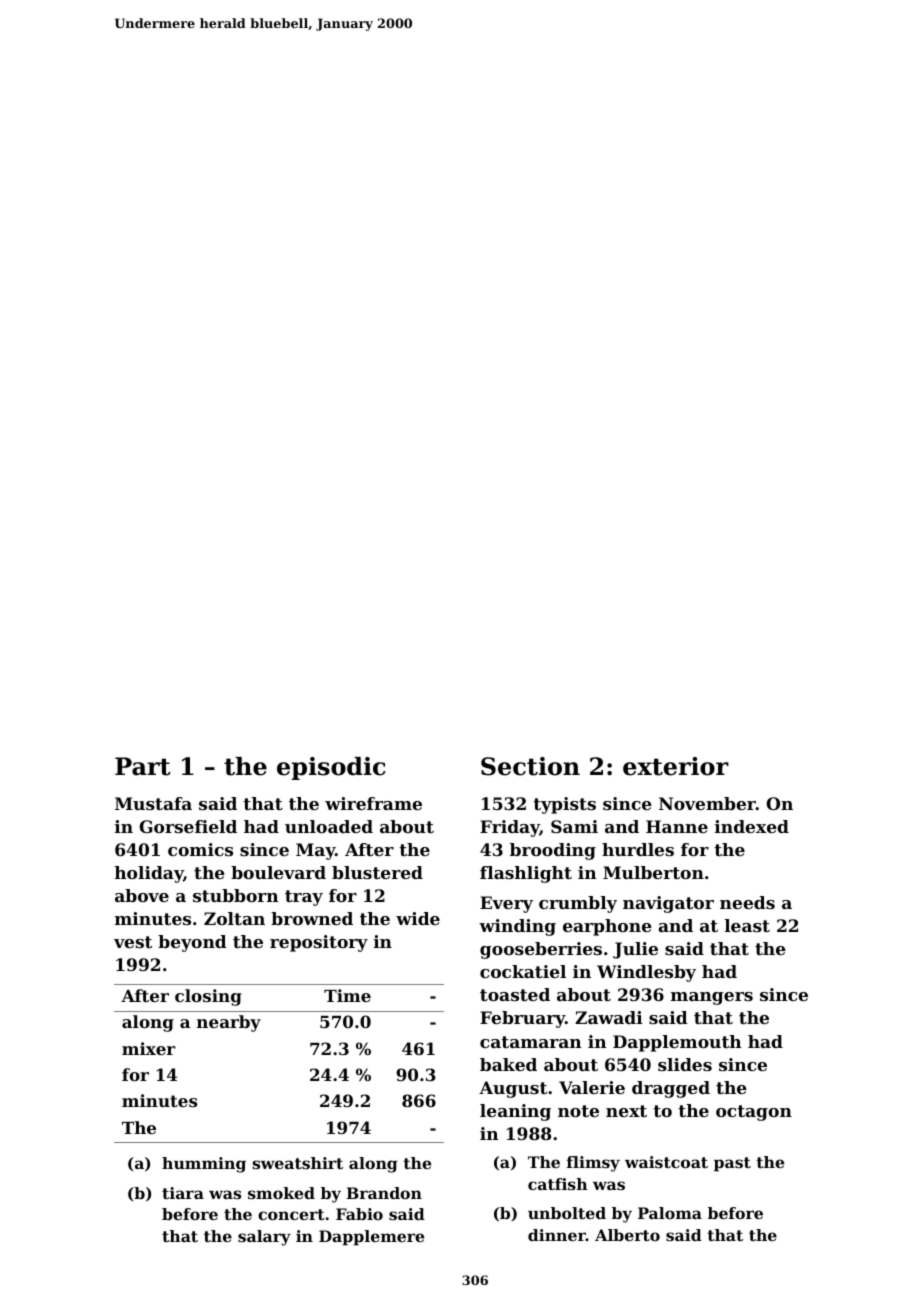 This screenshot has height=1308, width=924. Describe the element at coordinates (264, 1238) in the screenshot. I see `salary` at that location.
